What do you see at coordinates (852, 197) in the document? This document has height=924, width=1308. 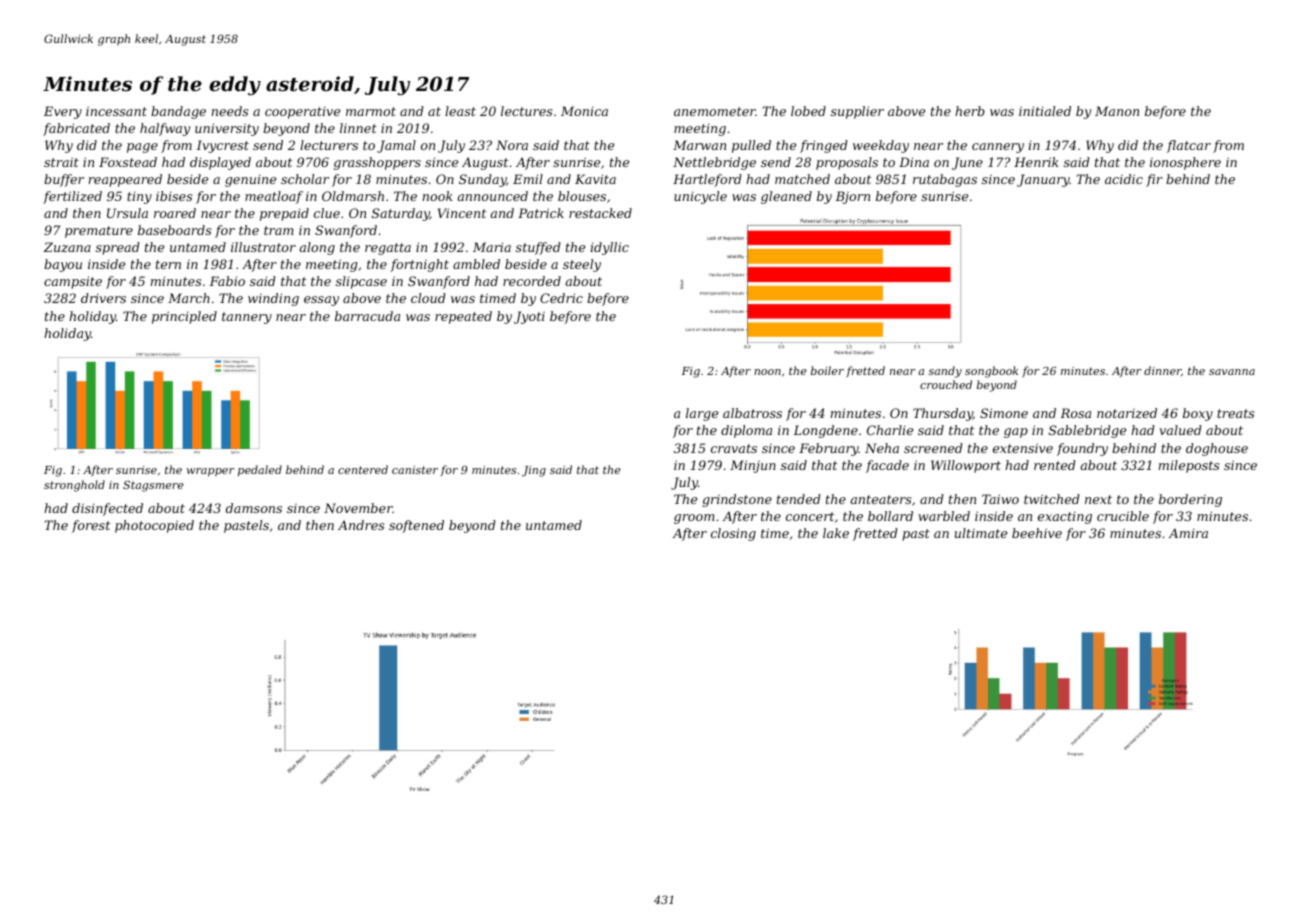 I see `Bjorn` at bounding box center [852, 197].
